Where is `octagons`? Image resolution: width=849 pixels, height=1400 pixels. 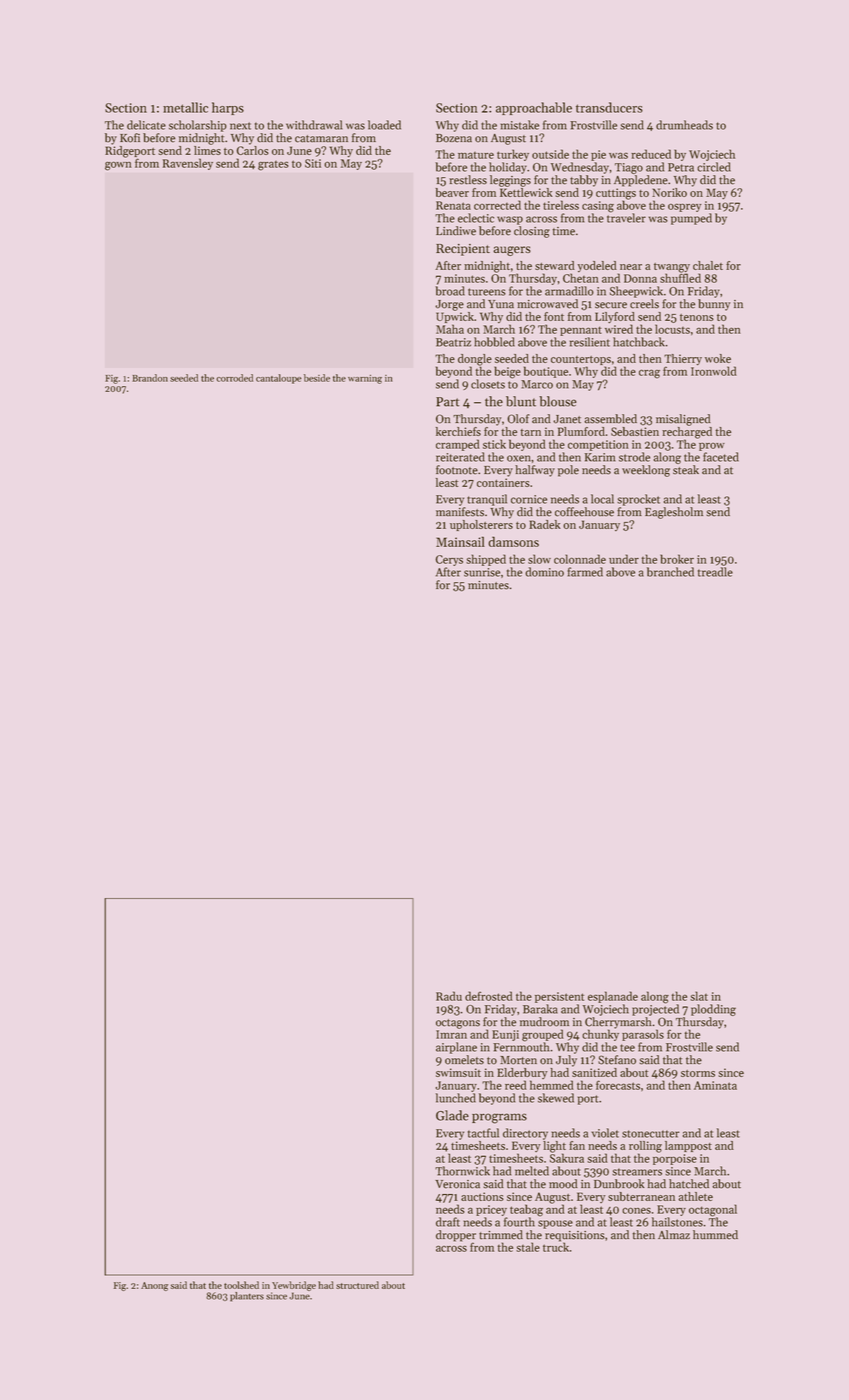 octagons is located at coordinates (458, 1024).
